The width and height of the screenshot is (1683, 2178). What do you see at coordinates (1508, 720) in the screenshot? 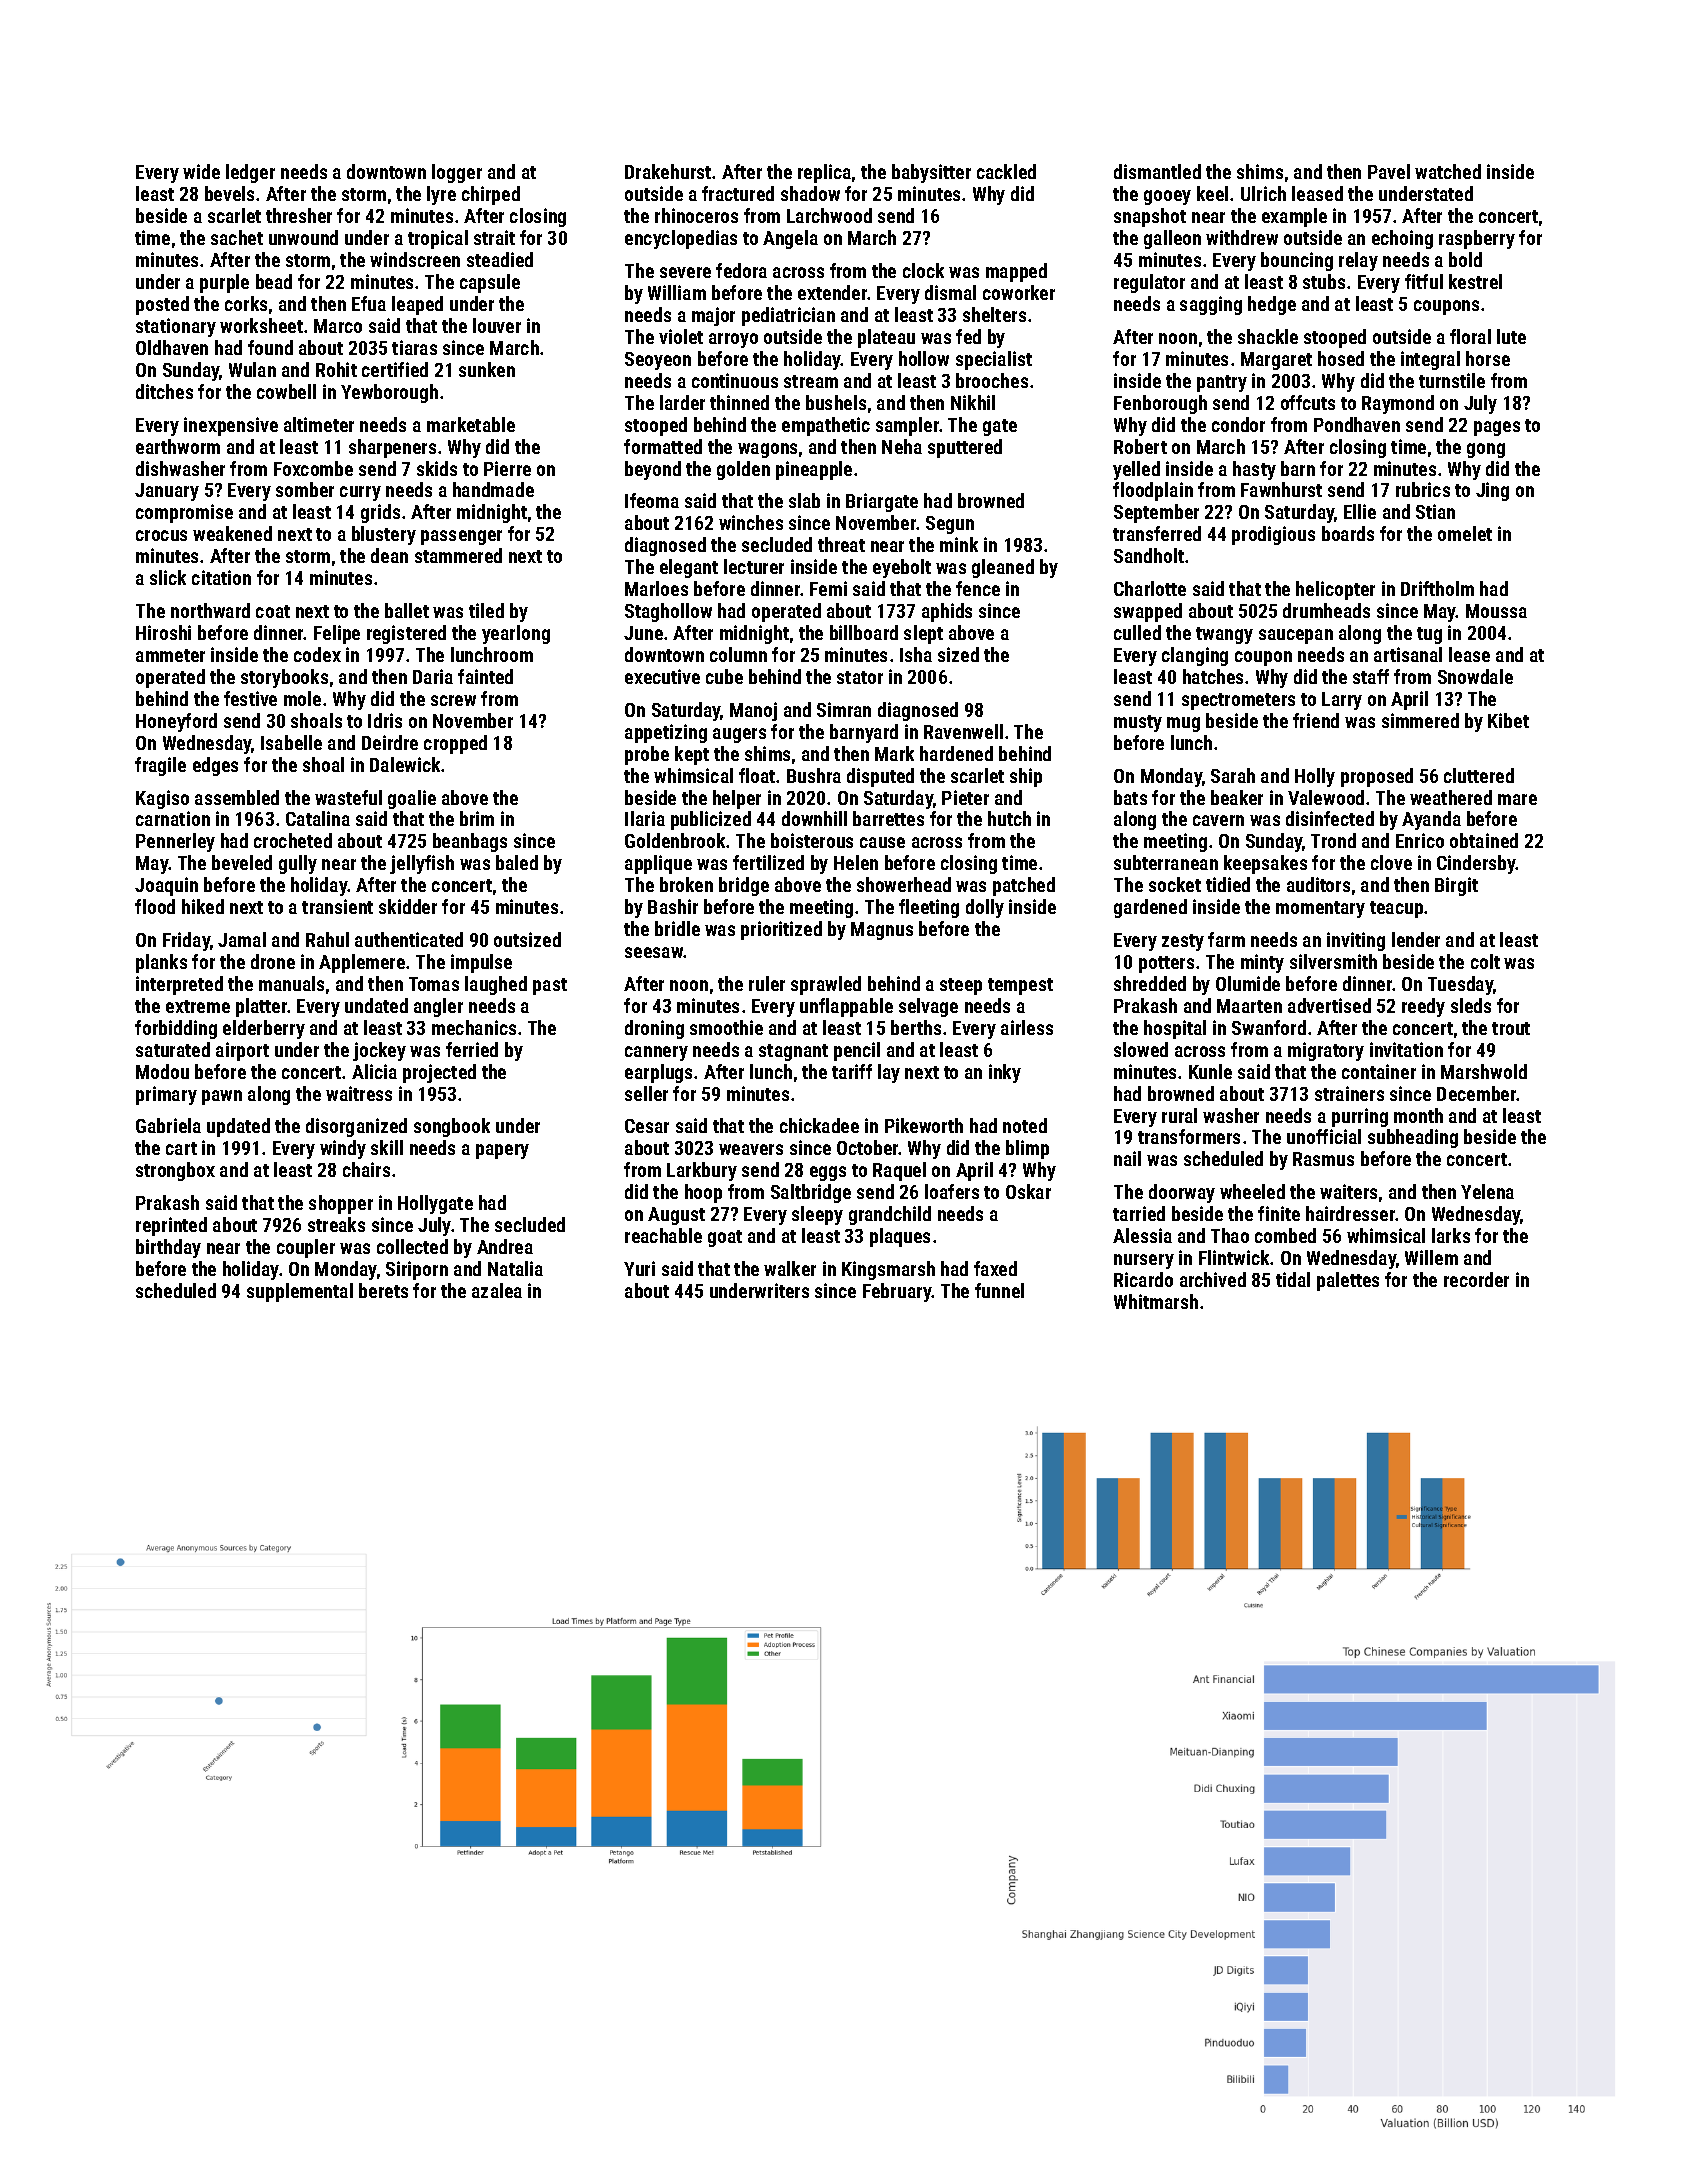
I see `Kibet` at bounding box center [1508, 720].
